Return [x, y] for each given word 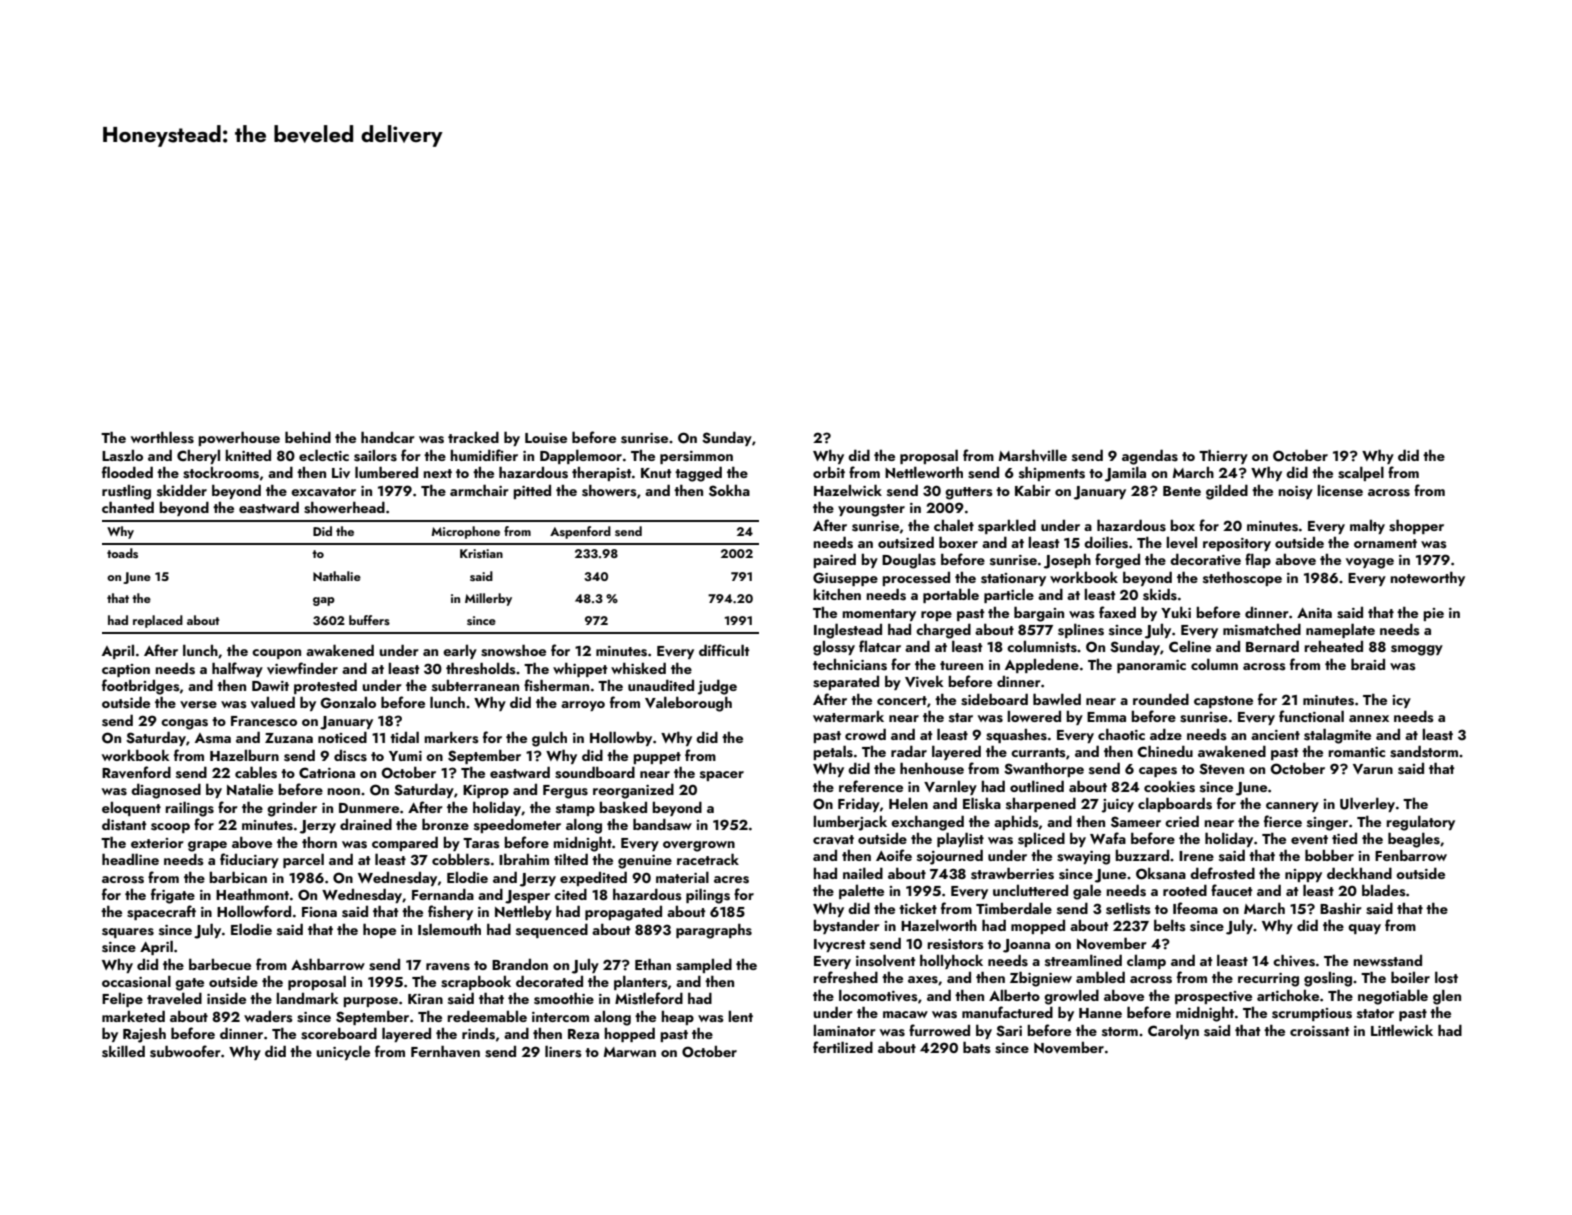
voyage [1370, 563]
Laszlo [122, 456]
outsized [906, 542]
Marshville [1033, 455]
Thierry [1223, 456]
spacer [722, 776]
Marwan [630, 1052]
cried [1182, 821]
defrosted [1222, 873]
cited [570, 894]
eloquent [131, 809]
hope [379, 930]
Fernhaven [445, 1051]
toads [122, 553]
